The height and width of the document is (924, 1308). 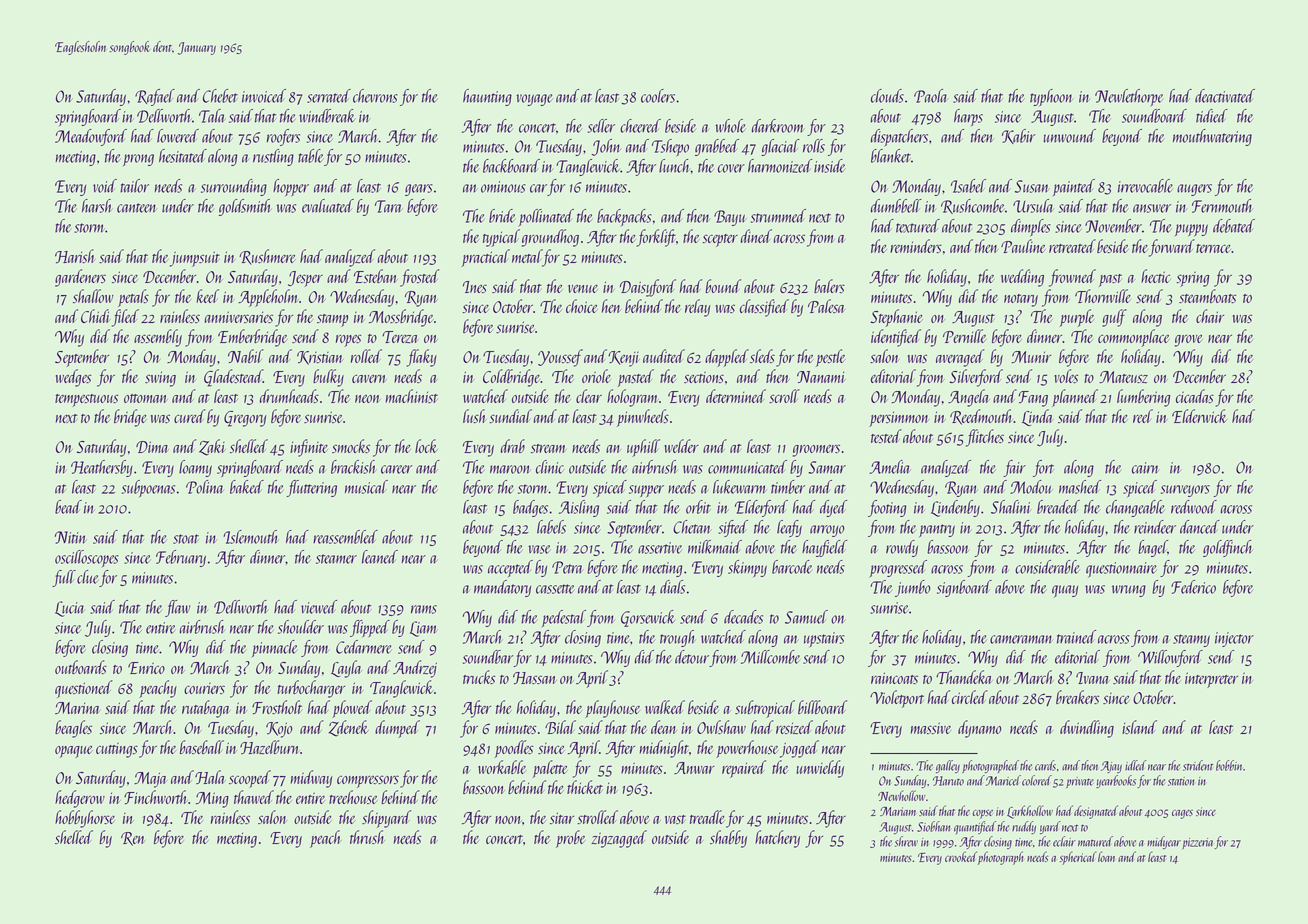 I want to click on retreated, so click(x=1072, y=246).
